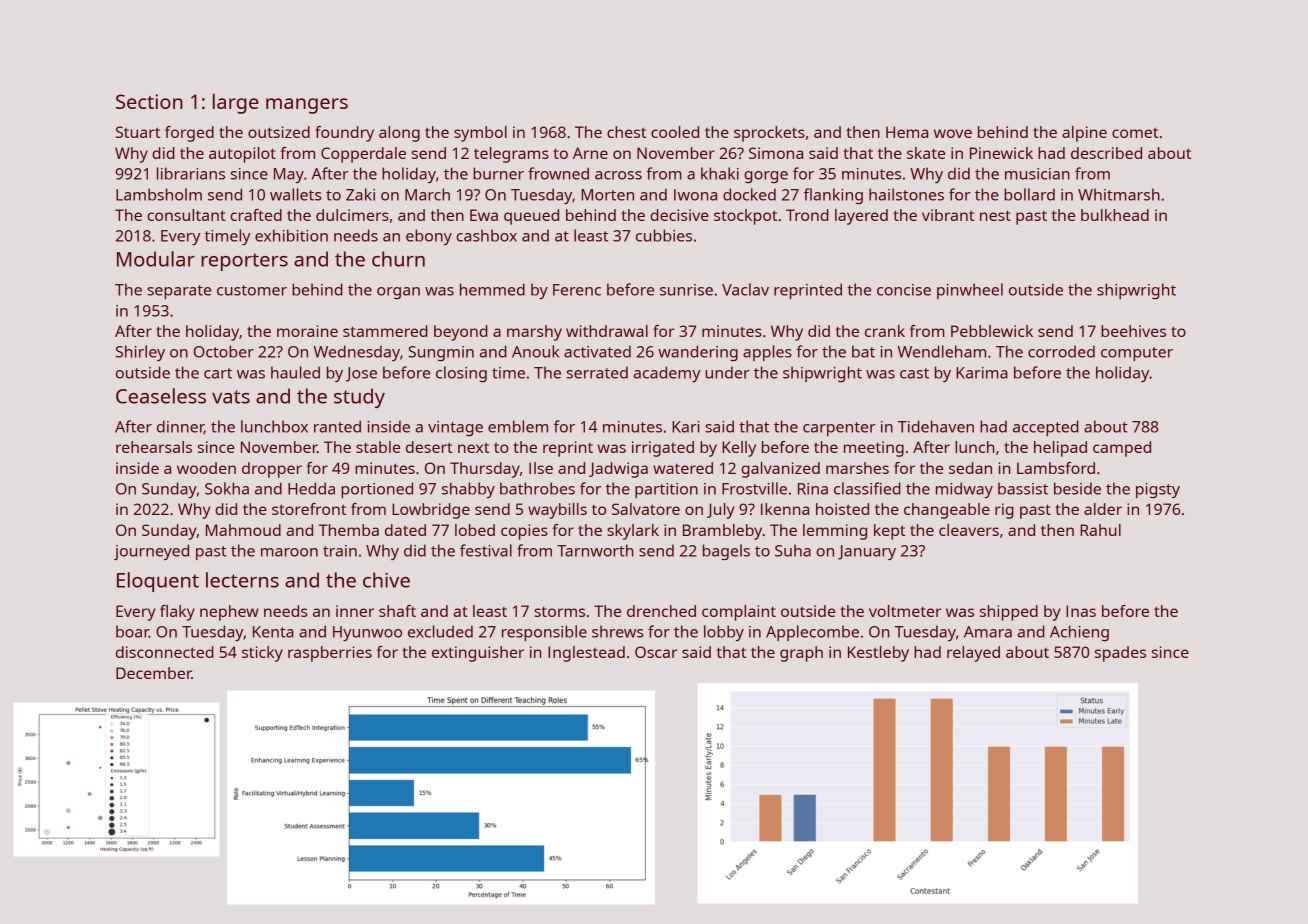 The width and height of the screenshot is (1308, 924). I want to click on Arne, so click(590, 153).
